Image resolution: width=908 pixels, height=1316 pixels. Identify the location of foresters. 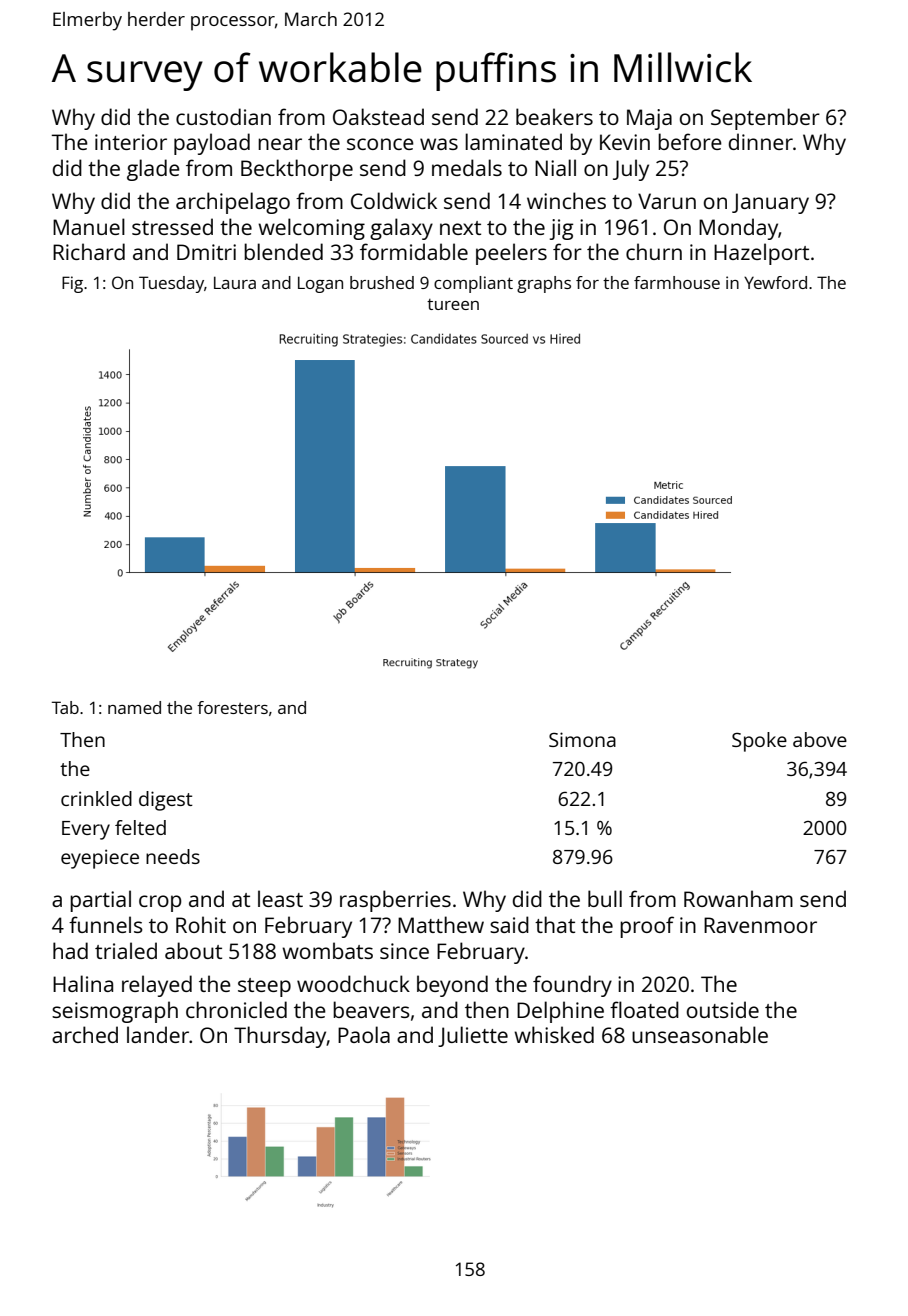
(232, 707).
